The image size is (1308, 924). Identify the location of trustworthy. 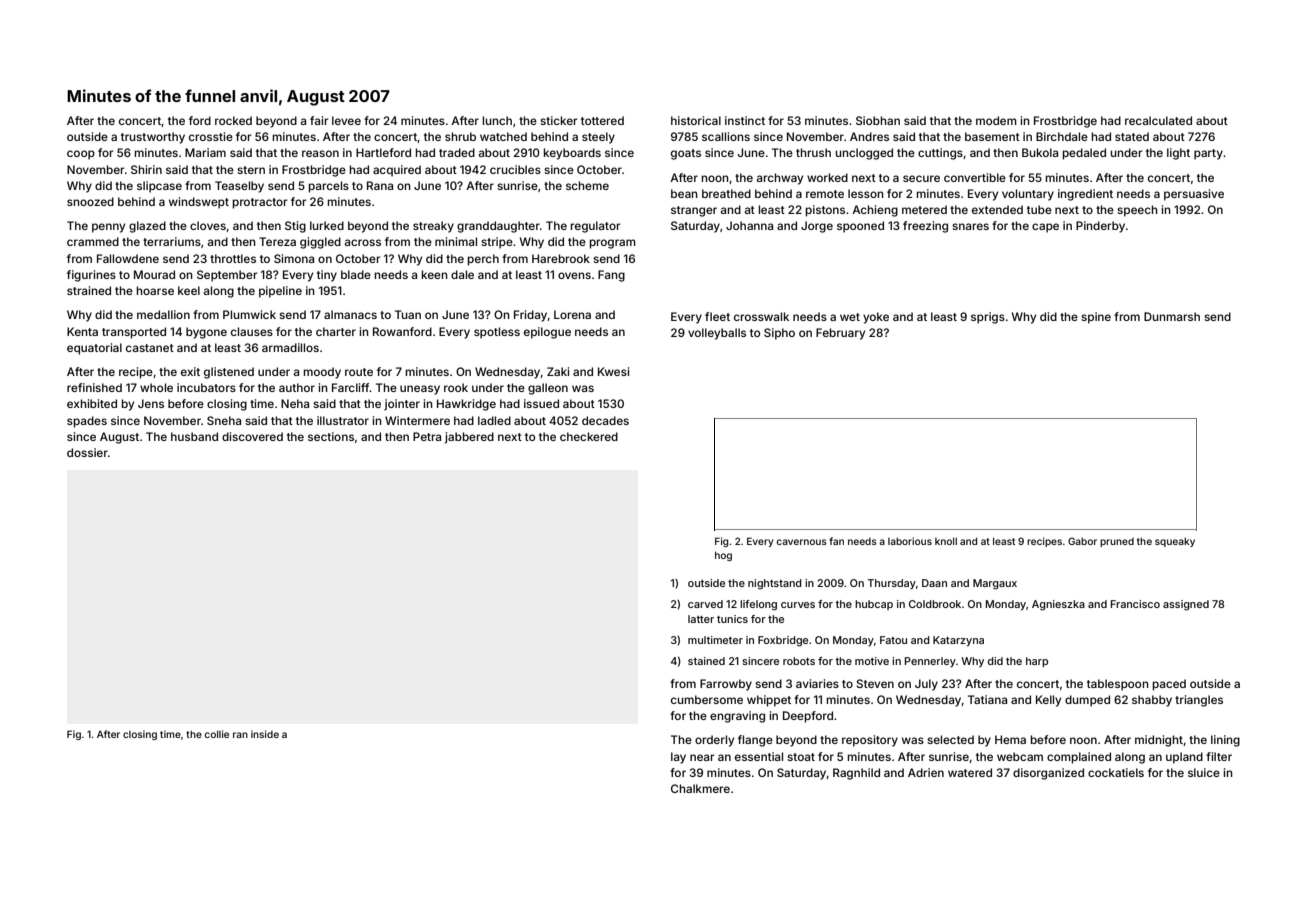
(153, 138).
